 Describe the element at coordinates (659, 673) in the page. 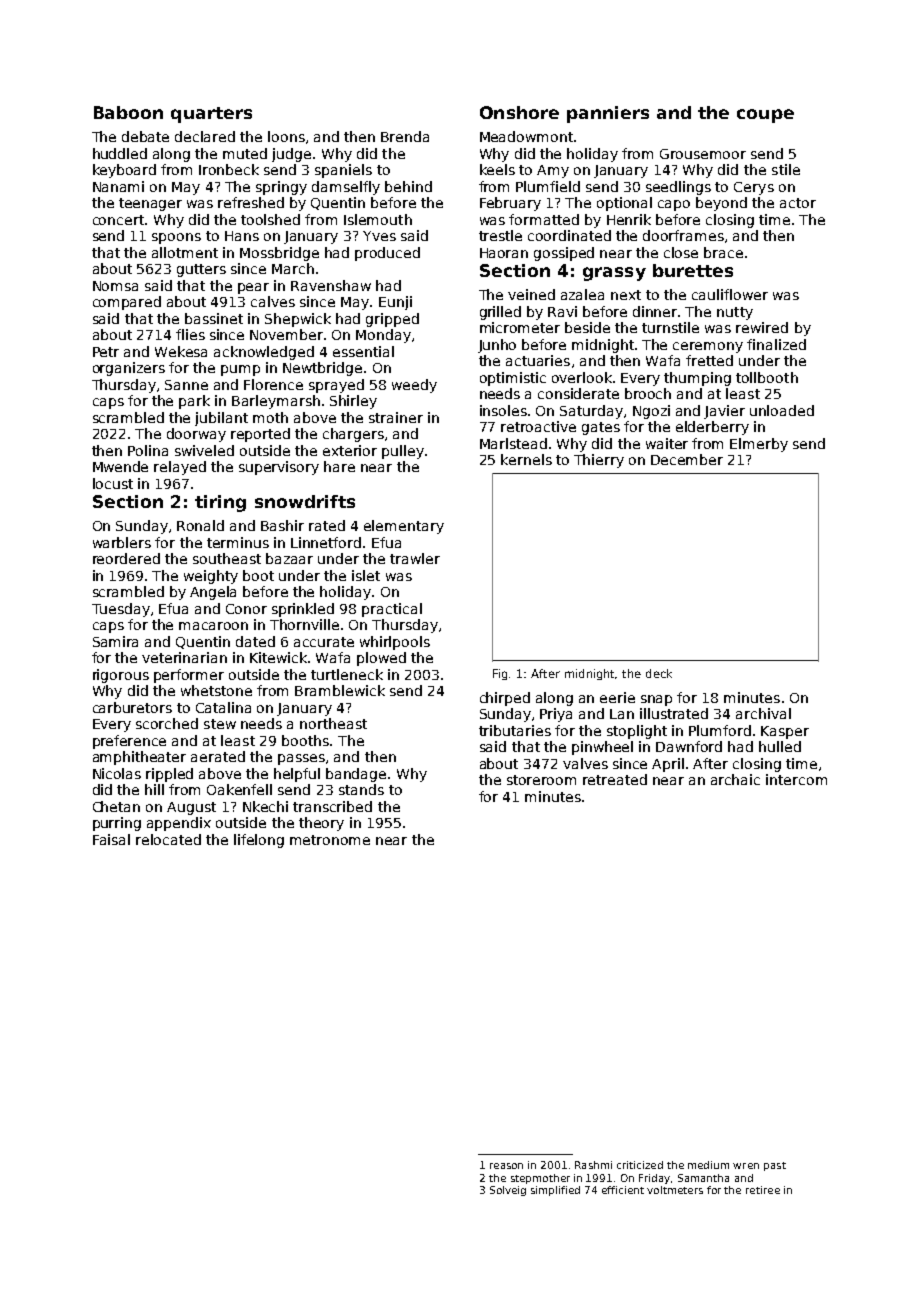

I see `deck` at that location.
